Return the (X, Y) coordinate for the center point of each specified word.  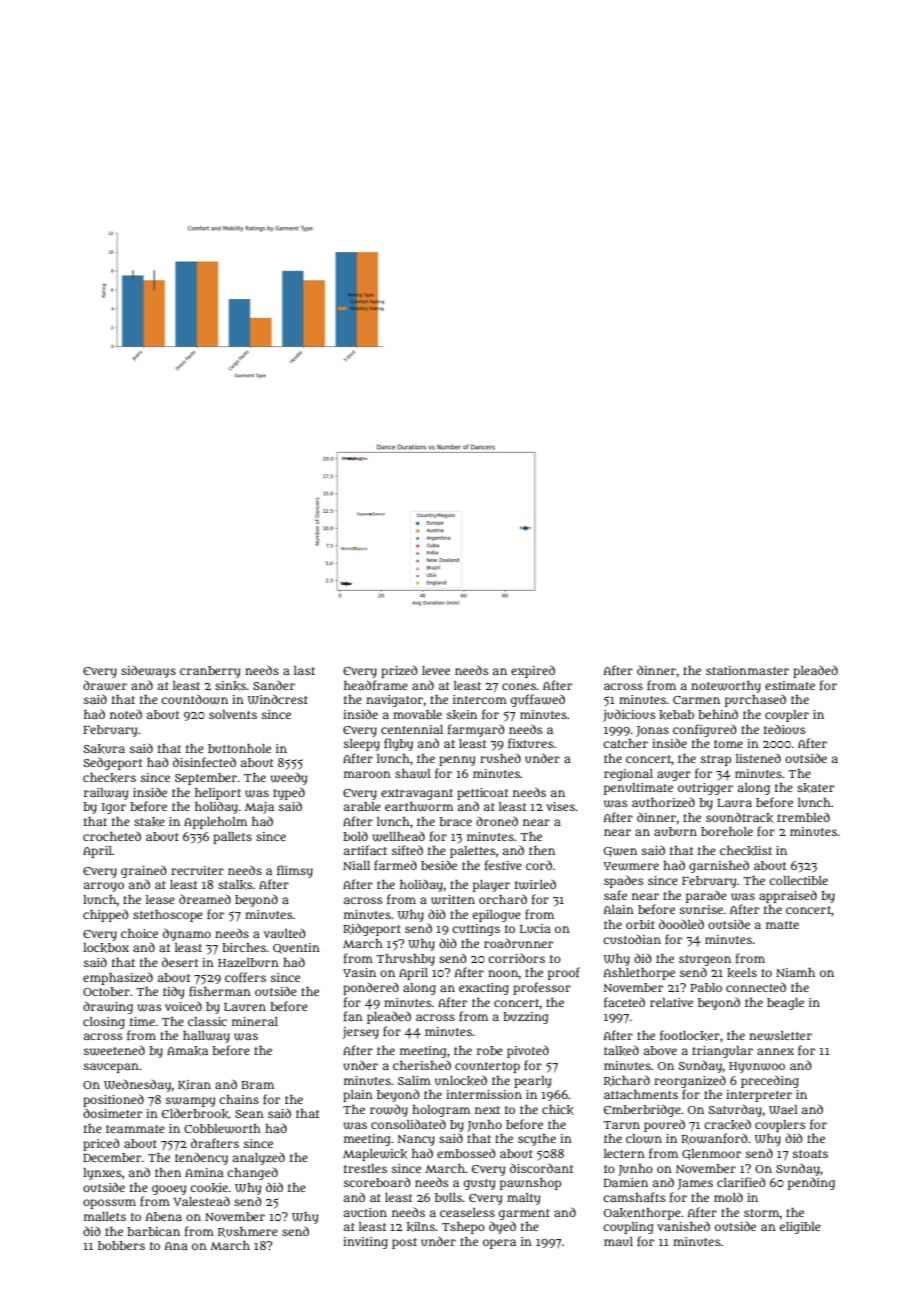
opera (499, 1244)
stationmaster (747, 670)
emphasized (118, 978)
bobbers (121, 1245)
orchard (503, 899)
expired (533, 671)
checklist (746, 851)
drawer (105, 685)
